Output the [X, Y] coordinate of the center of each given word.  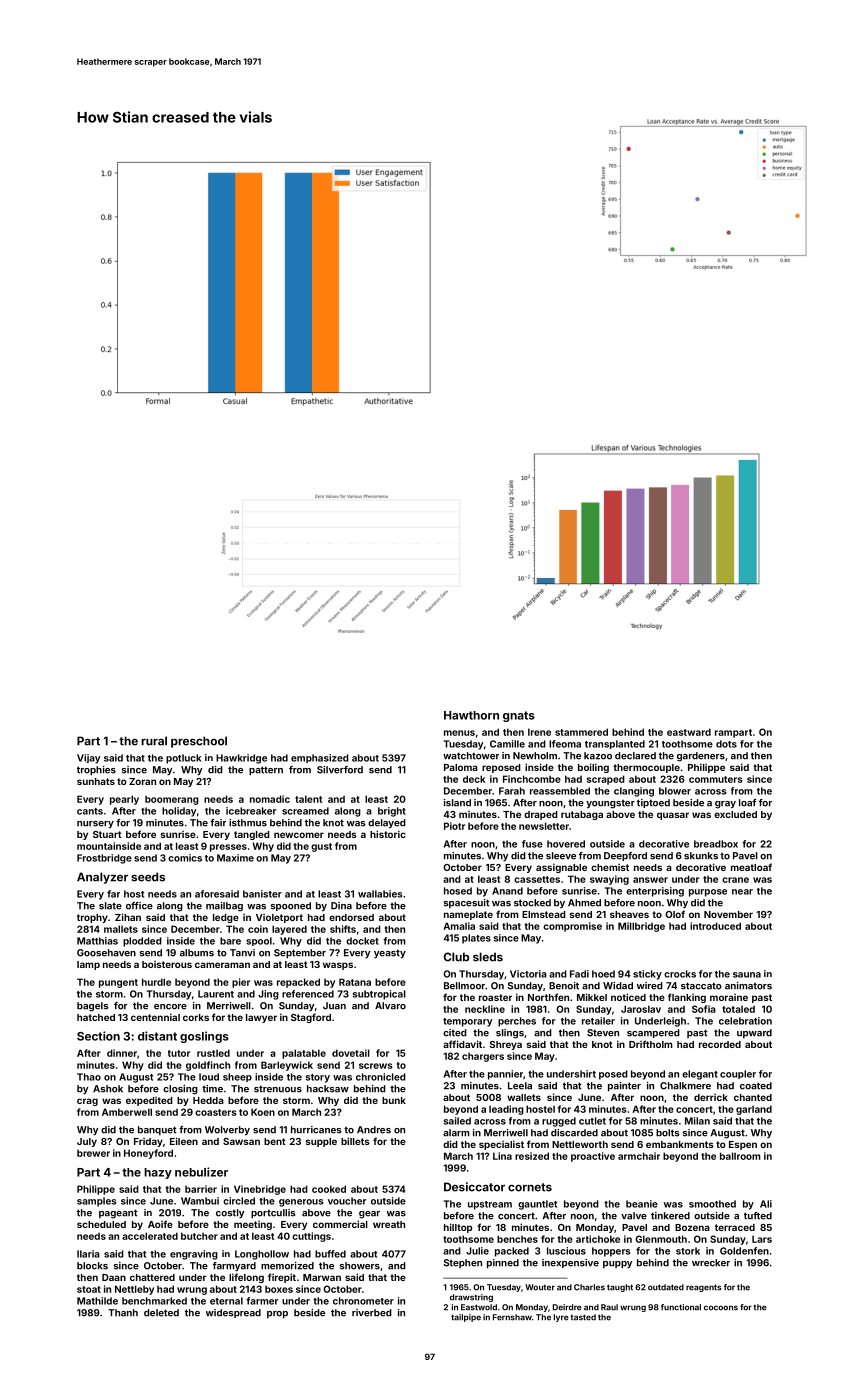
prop [277, 1314]
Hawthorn [471, 715]
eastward [689, 732]
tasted [583, 1317]
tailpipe [466, 1318]
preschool [199, 742]
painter [624, 1086]
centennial [155, 1017]
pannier [505, 1075]
